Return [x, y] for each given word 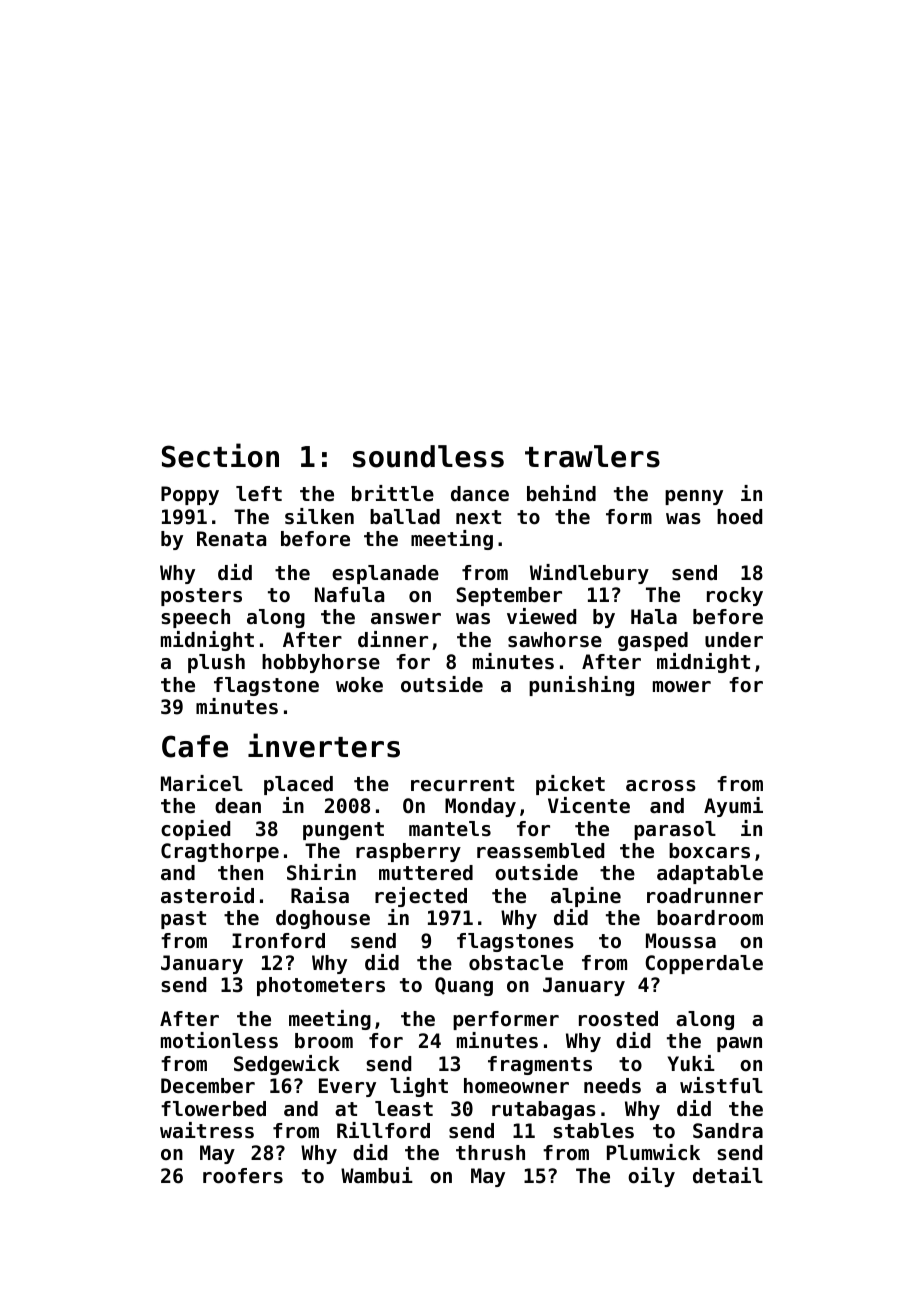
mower [682, 687]
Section [220, 455]
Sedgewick [287, 1065]
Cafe [195, 746]
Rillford [383, 1130]
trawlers [592, 456]
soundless [428, 456]
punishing [581, 686]
